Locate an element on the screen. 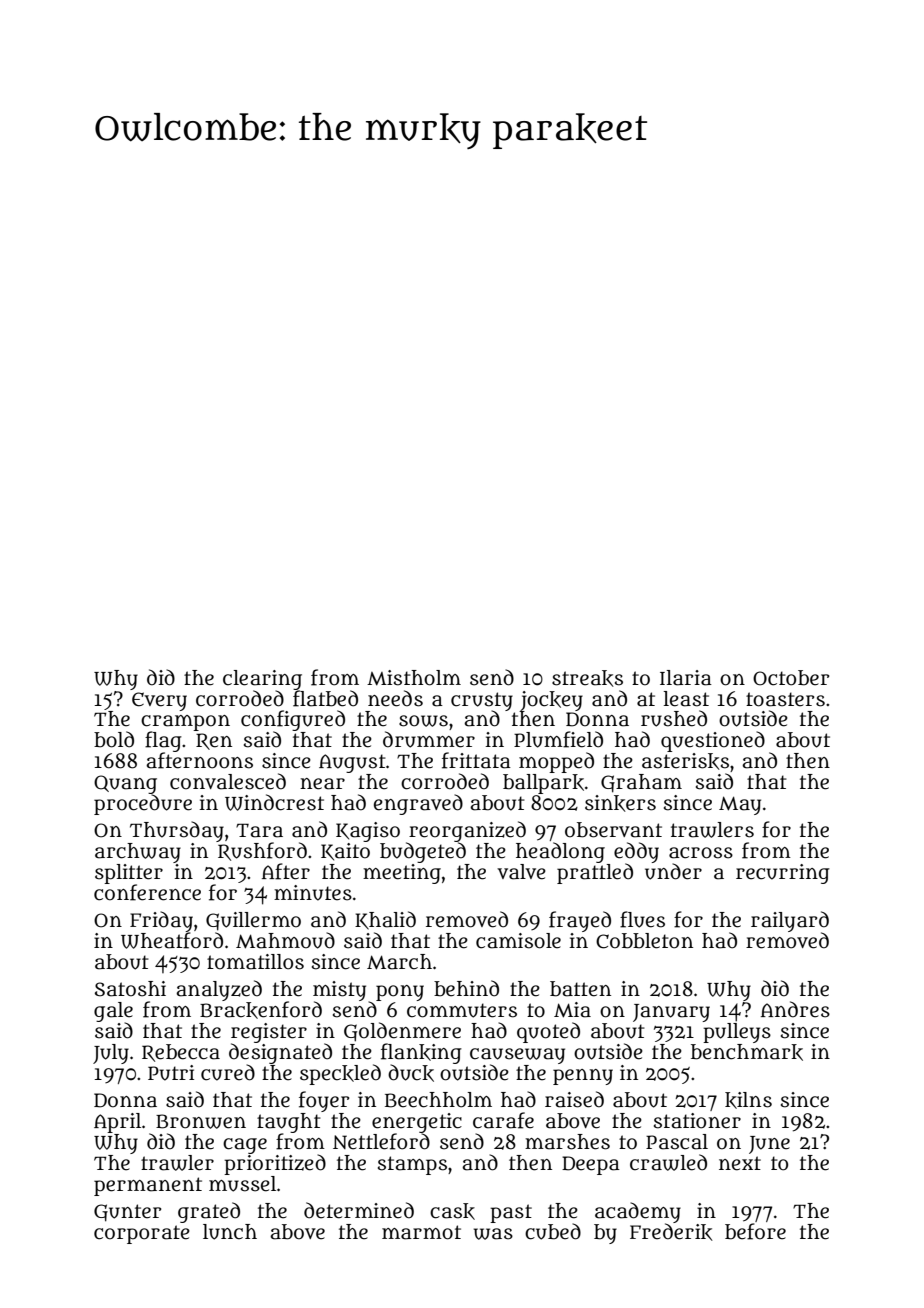 The image size is (924, 1308). Ilaria is located at coordinates (686, 678).
